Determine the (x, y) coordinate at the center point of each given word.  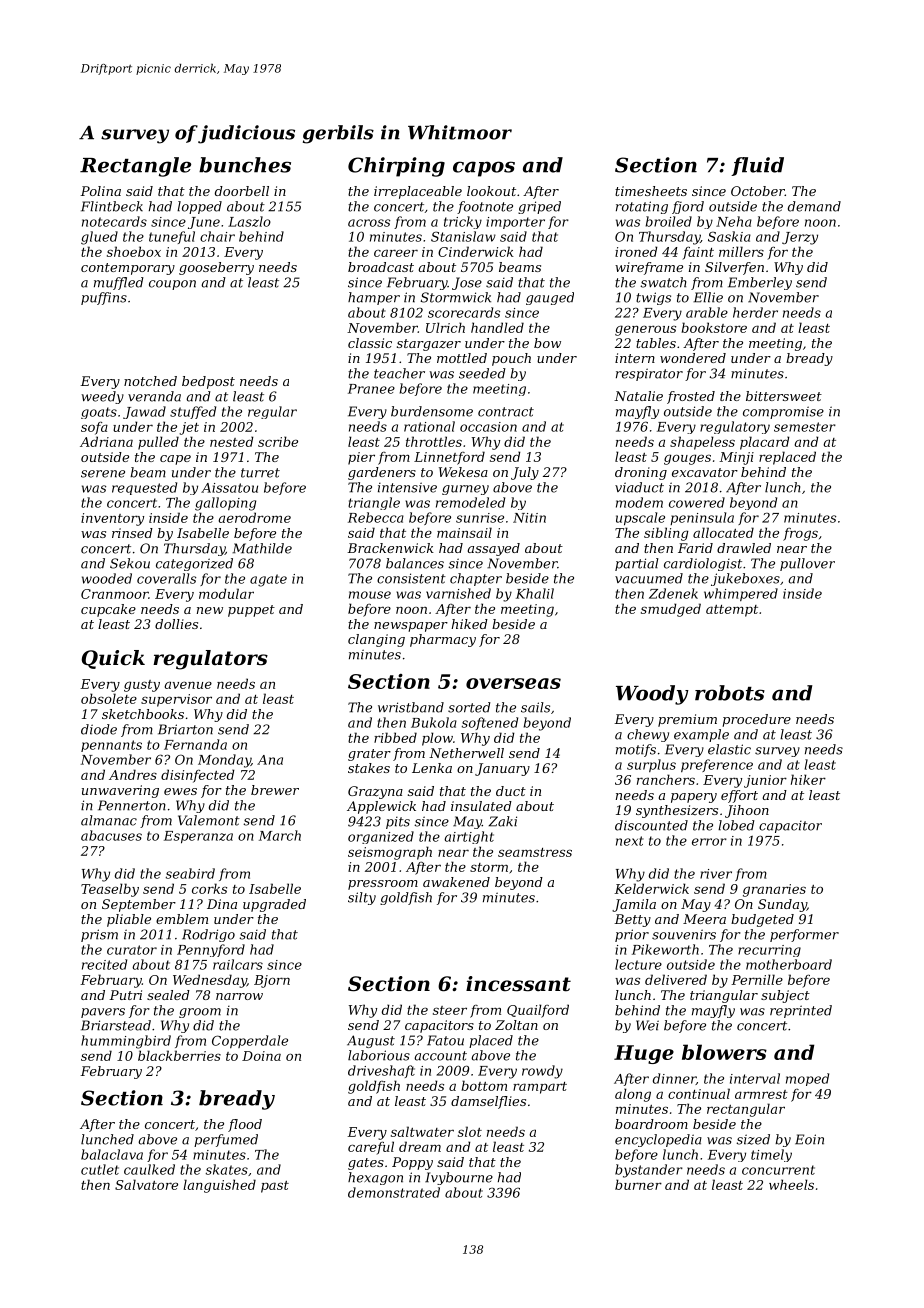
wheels (791, 1184)
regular (272, 412)
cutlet (100, 1169)
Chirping (396, 167)
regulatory (735, 427)
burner (638, 1184)
